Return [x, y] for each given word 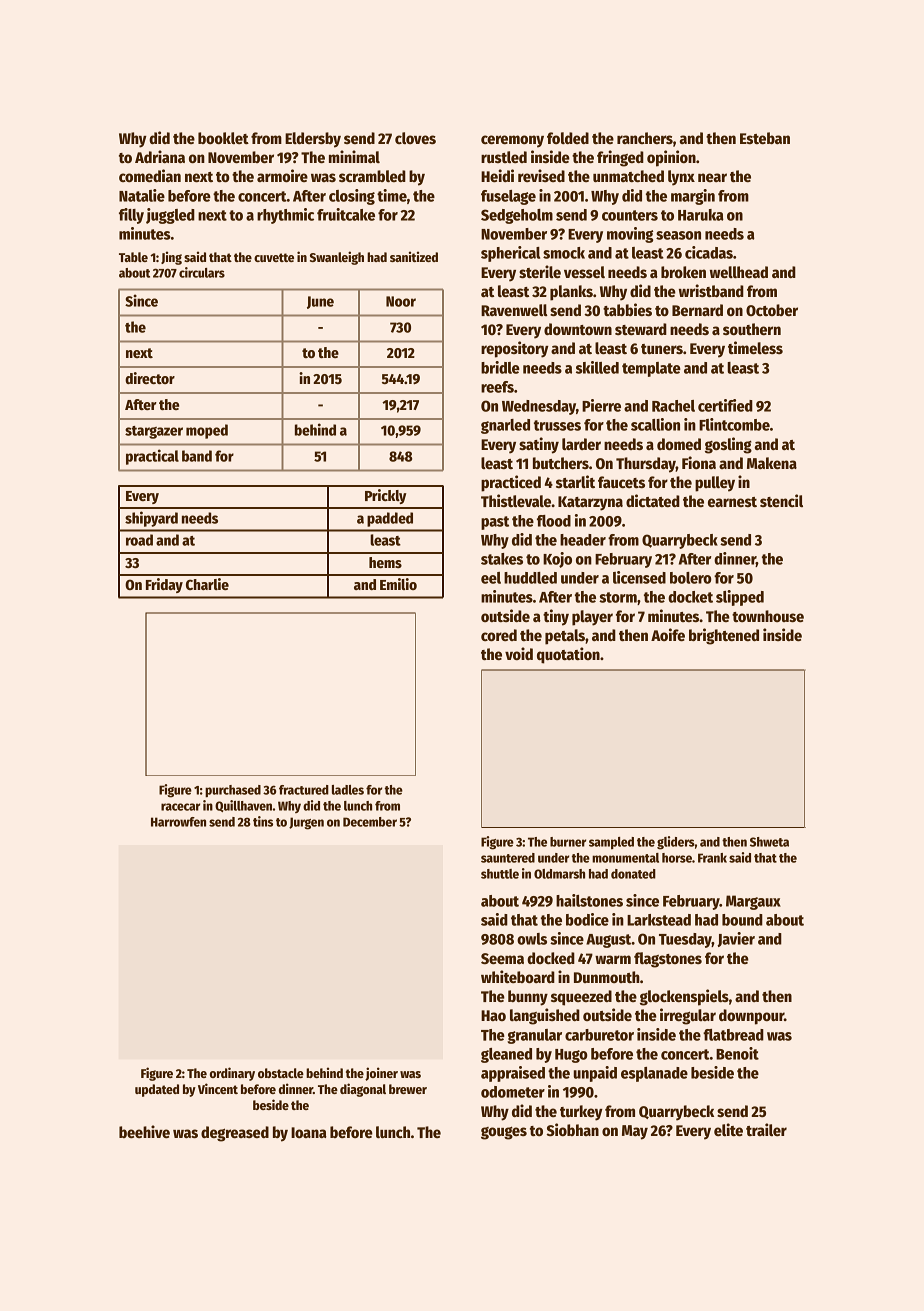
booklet [223, 138]
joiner [381, 1074]
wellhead [739, 272]
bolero [691, 578]
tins [263, 821]
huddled [530, 578]
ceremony [512, 141]
